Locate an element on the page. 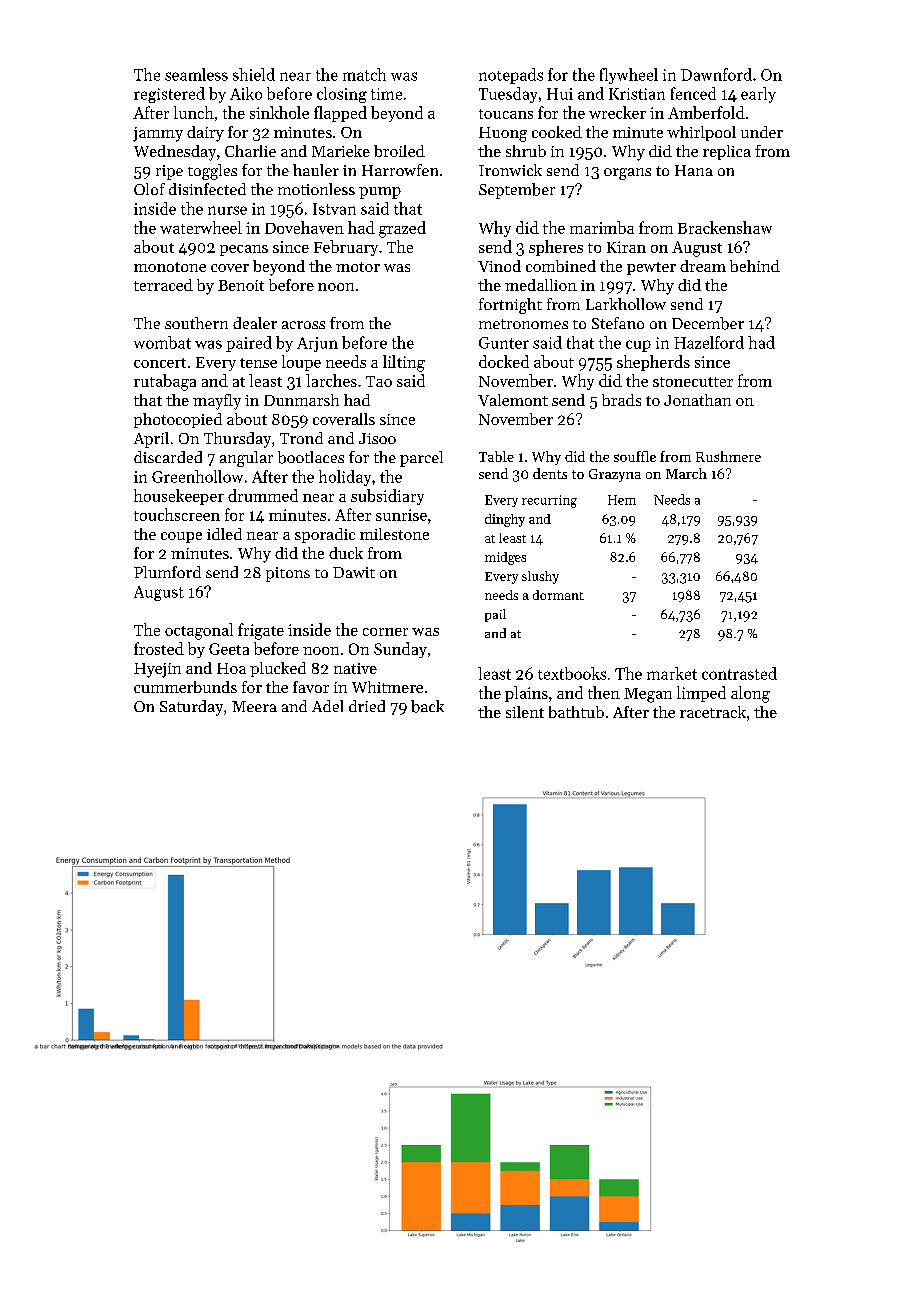 The width and height of the image is (924, 1314). Rushmere is located at coordinates (728, 456).
